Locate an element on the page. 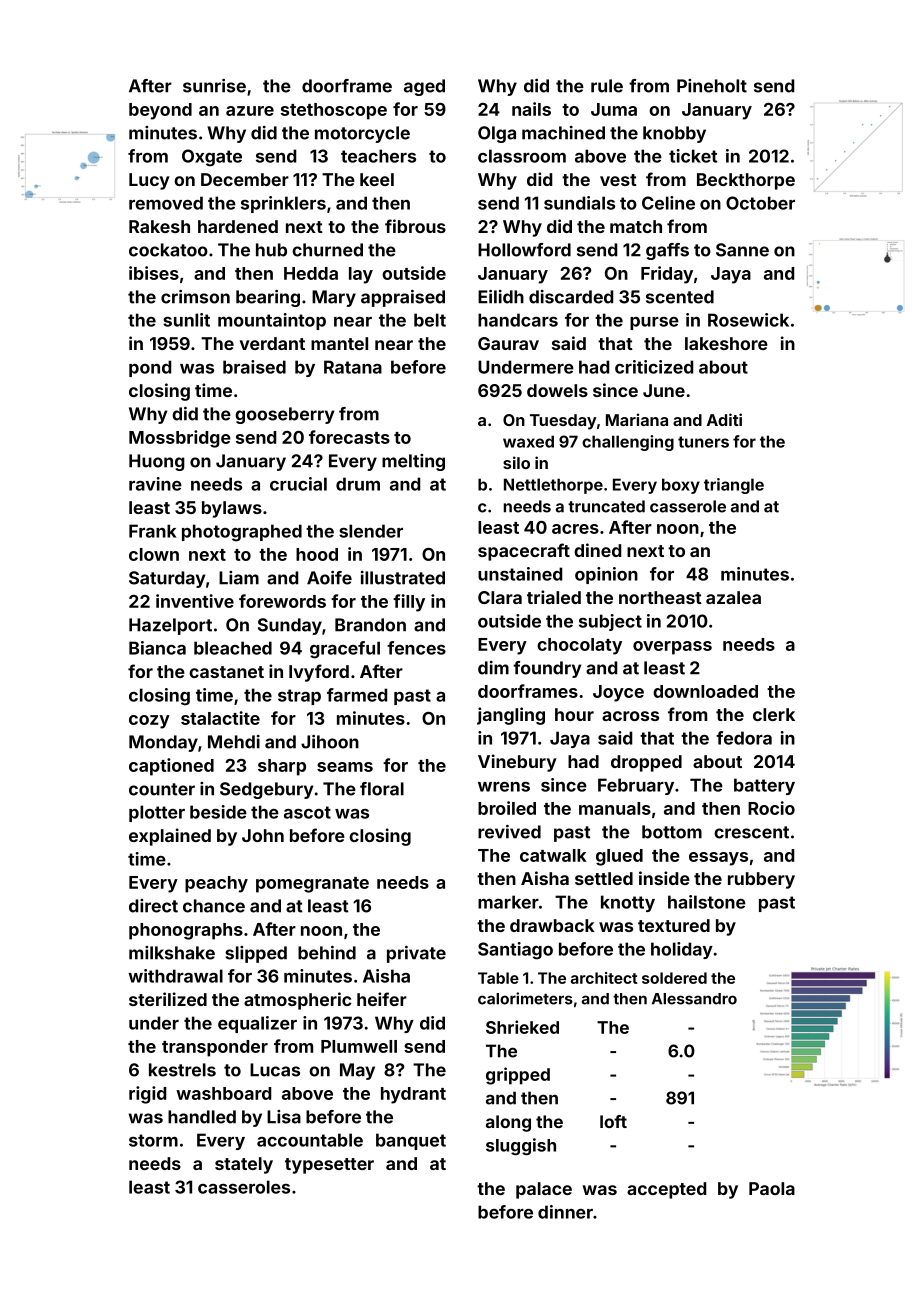 This document has width=924, height=1314. purse is located at coordinates (654, 323).
